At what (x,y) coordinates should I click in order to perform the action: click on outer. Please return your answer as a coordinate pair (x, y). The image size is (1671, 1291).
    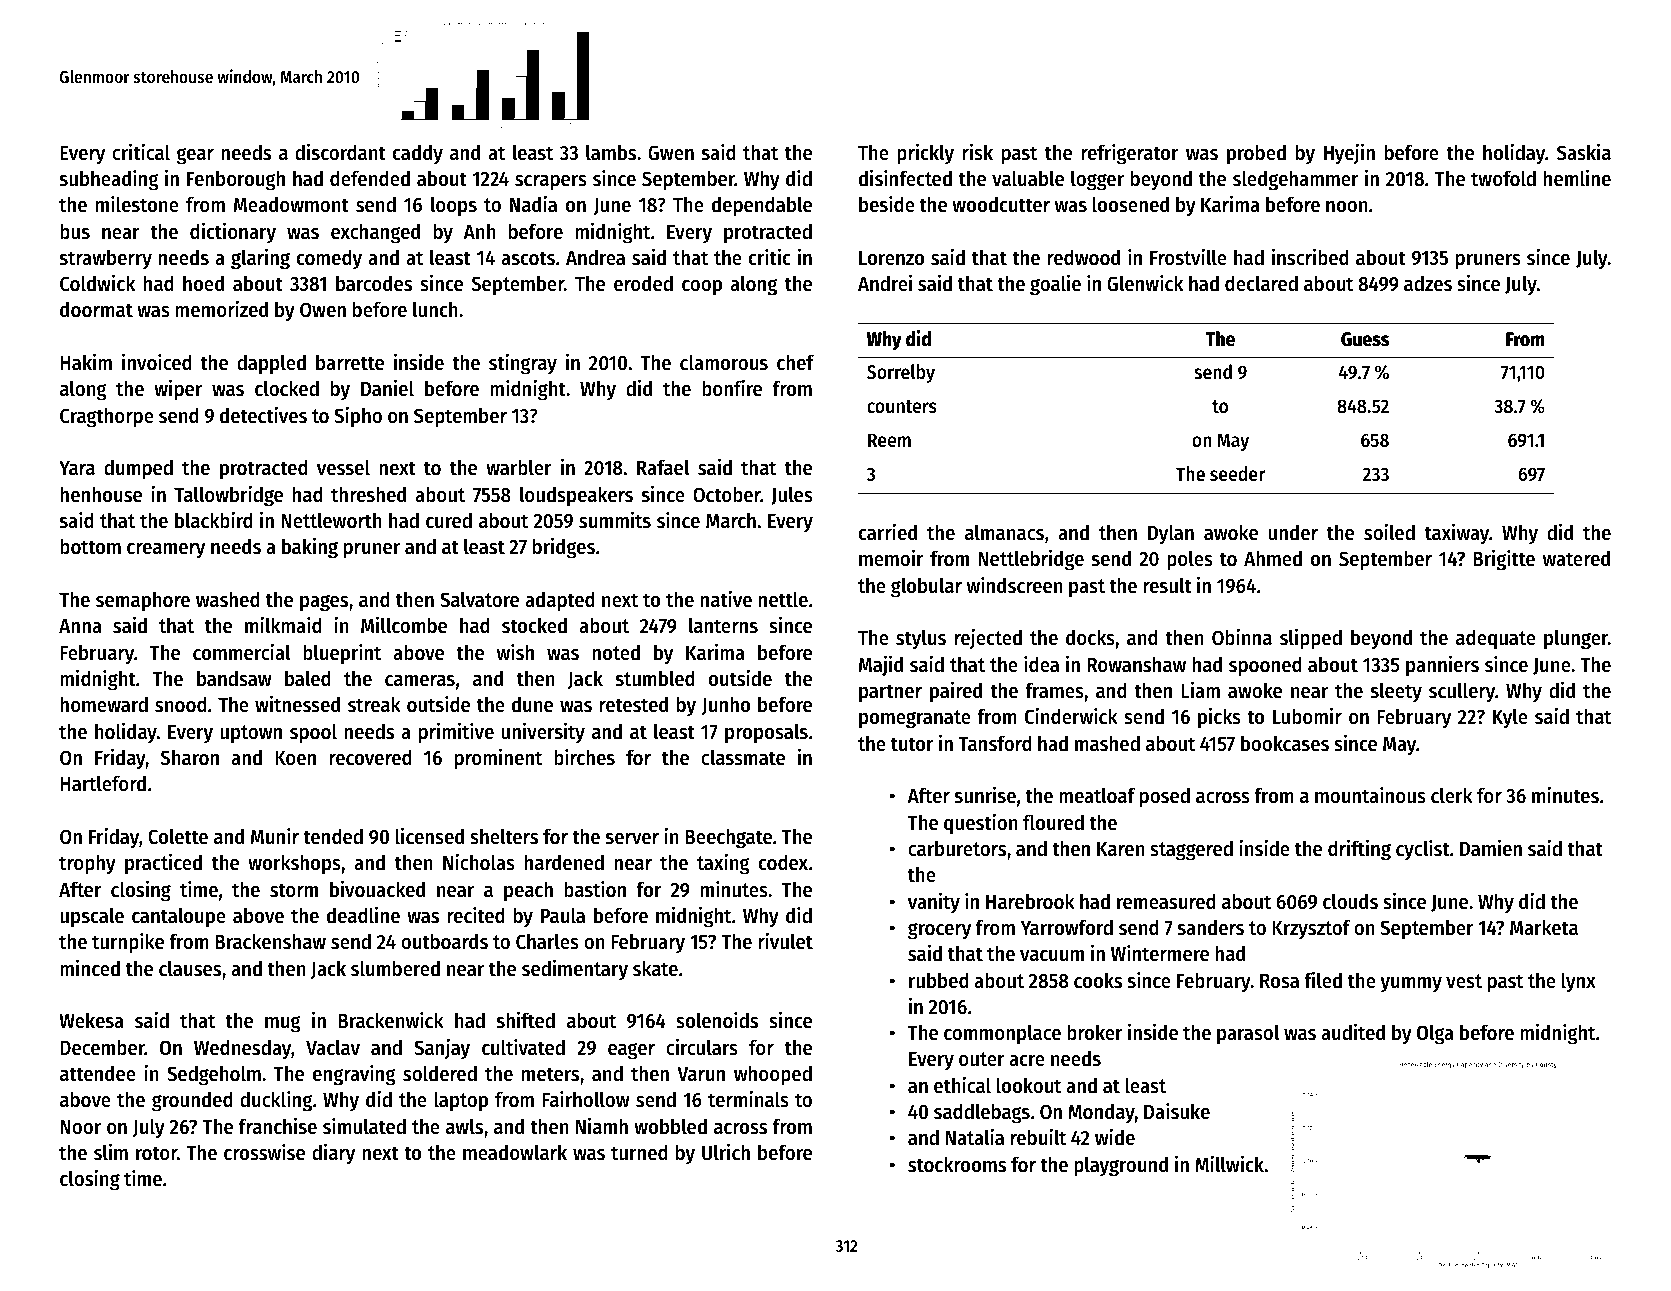
    Looking at the image, I should click on (982, 1059).
